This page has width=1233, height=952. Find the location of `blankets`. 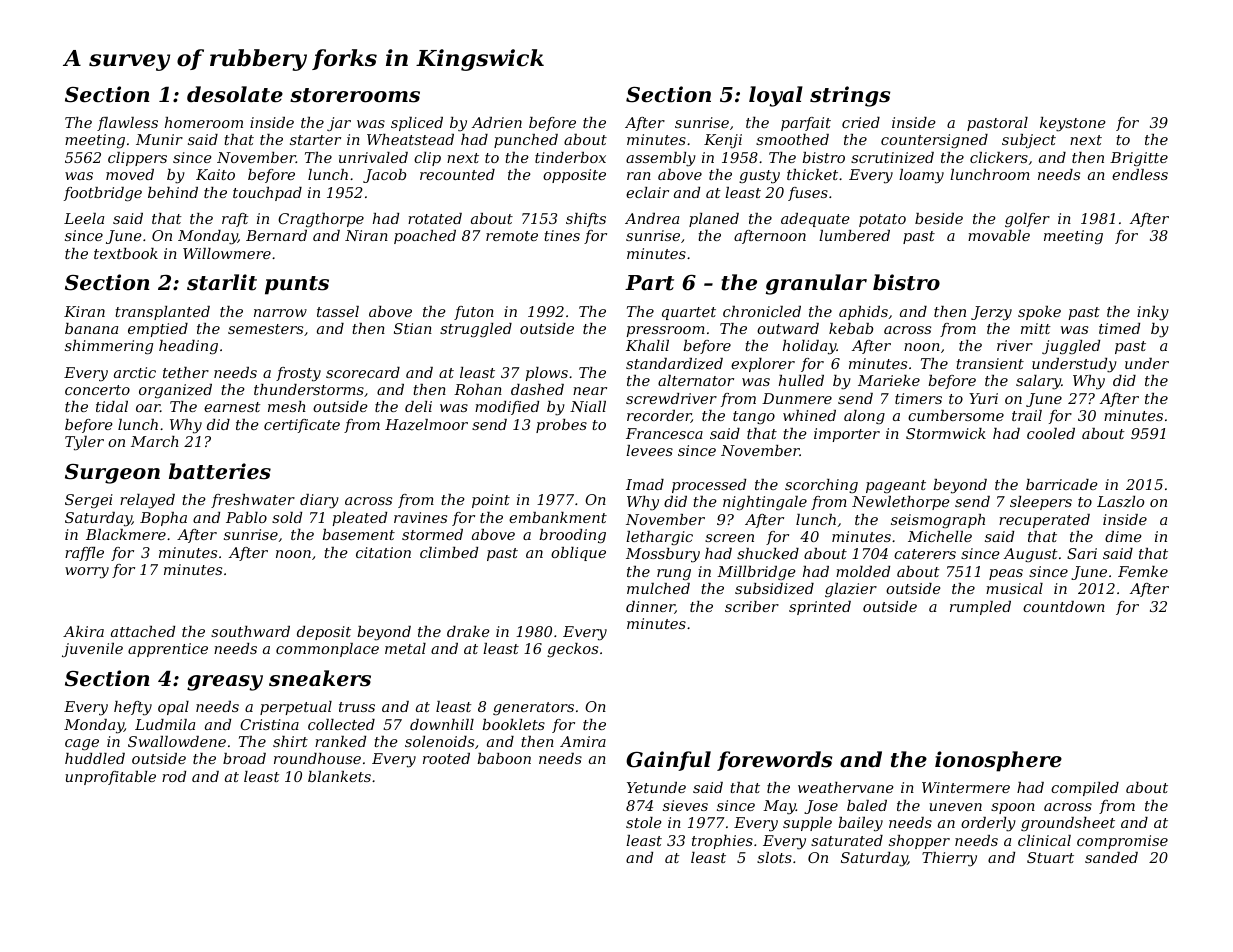

blankets is located at coordinates (339, 776).
